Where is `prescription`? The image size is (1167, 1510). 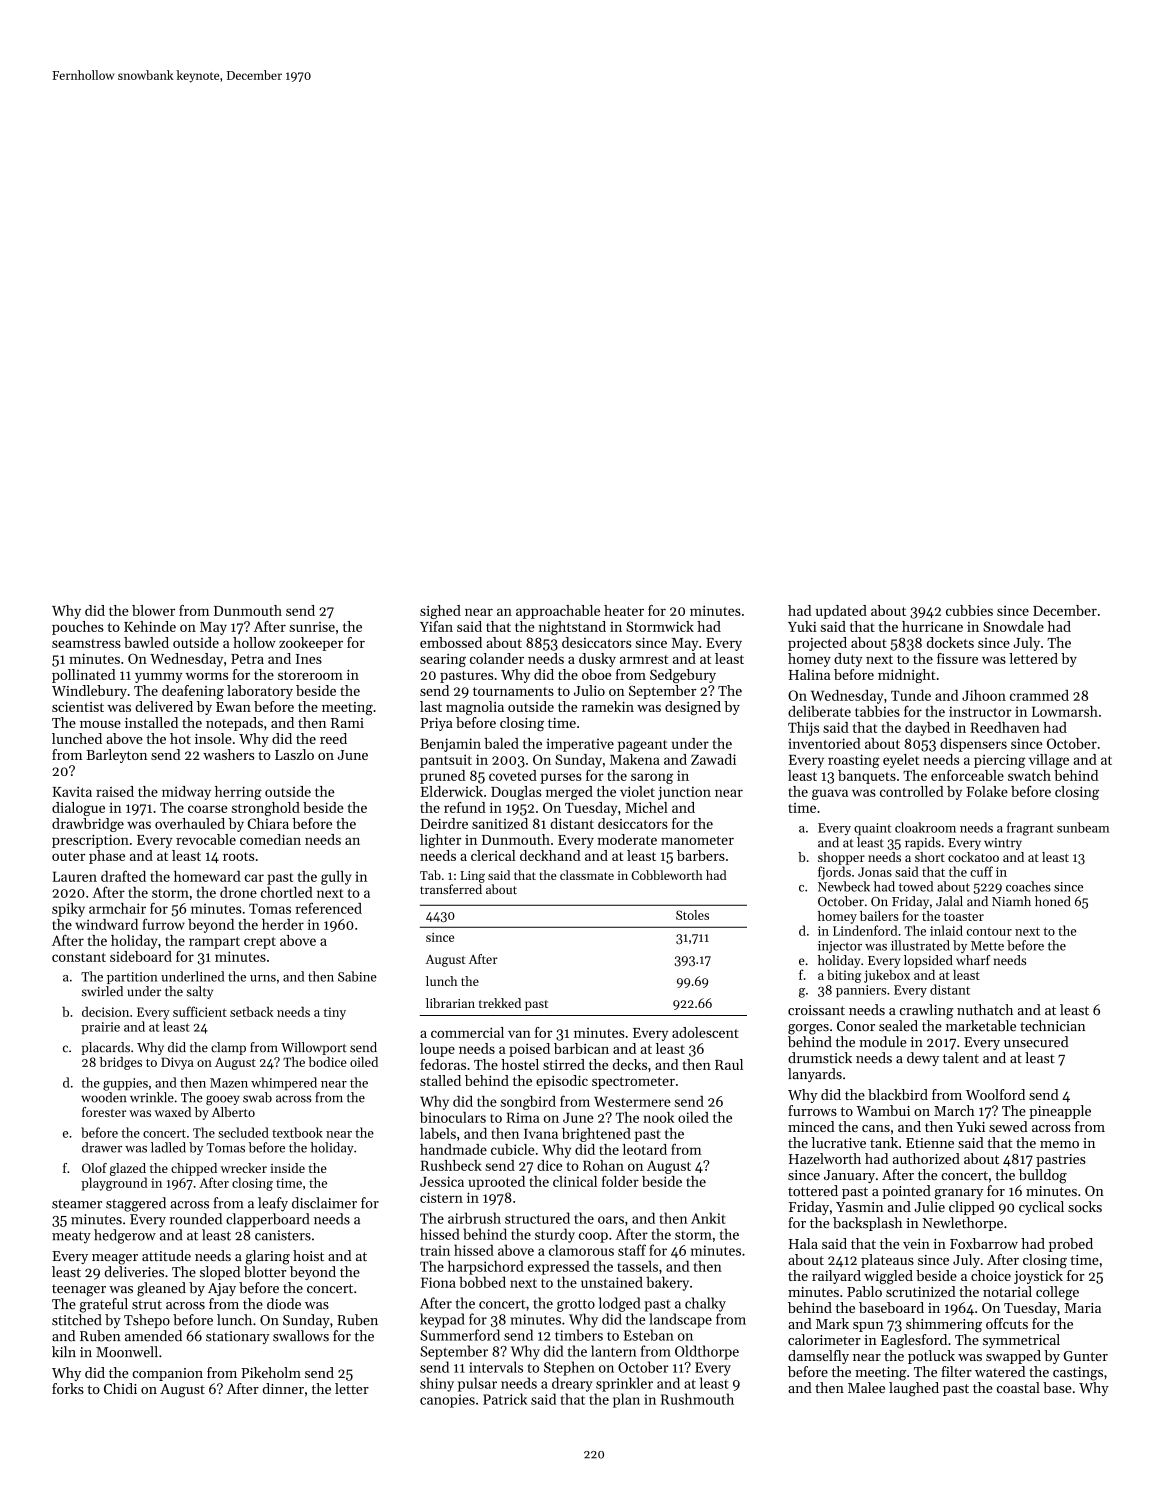 prescription is located at coordinates (90, 841).
